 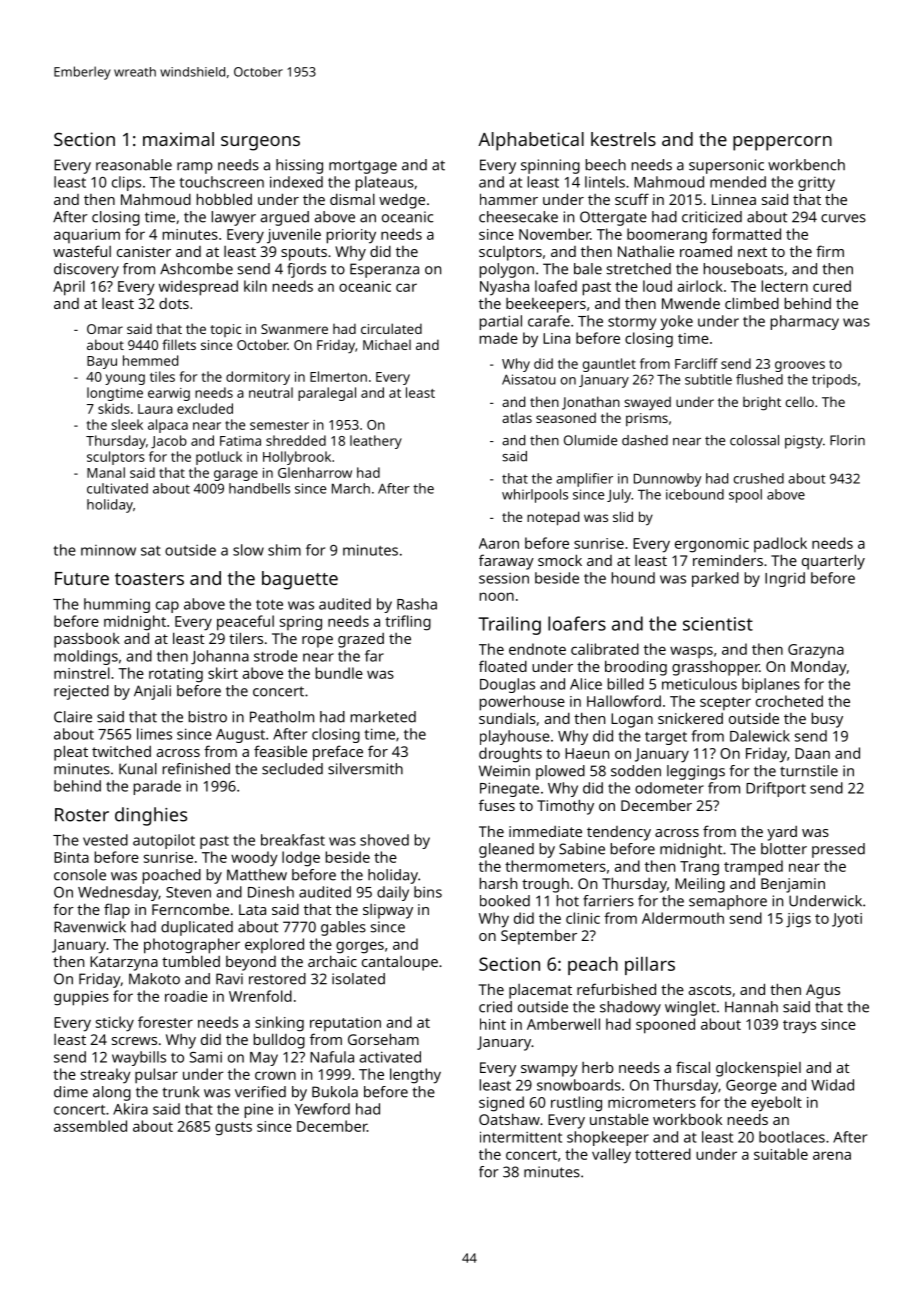 I want to click on subtitle, so click(x=708, y=379).
